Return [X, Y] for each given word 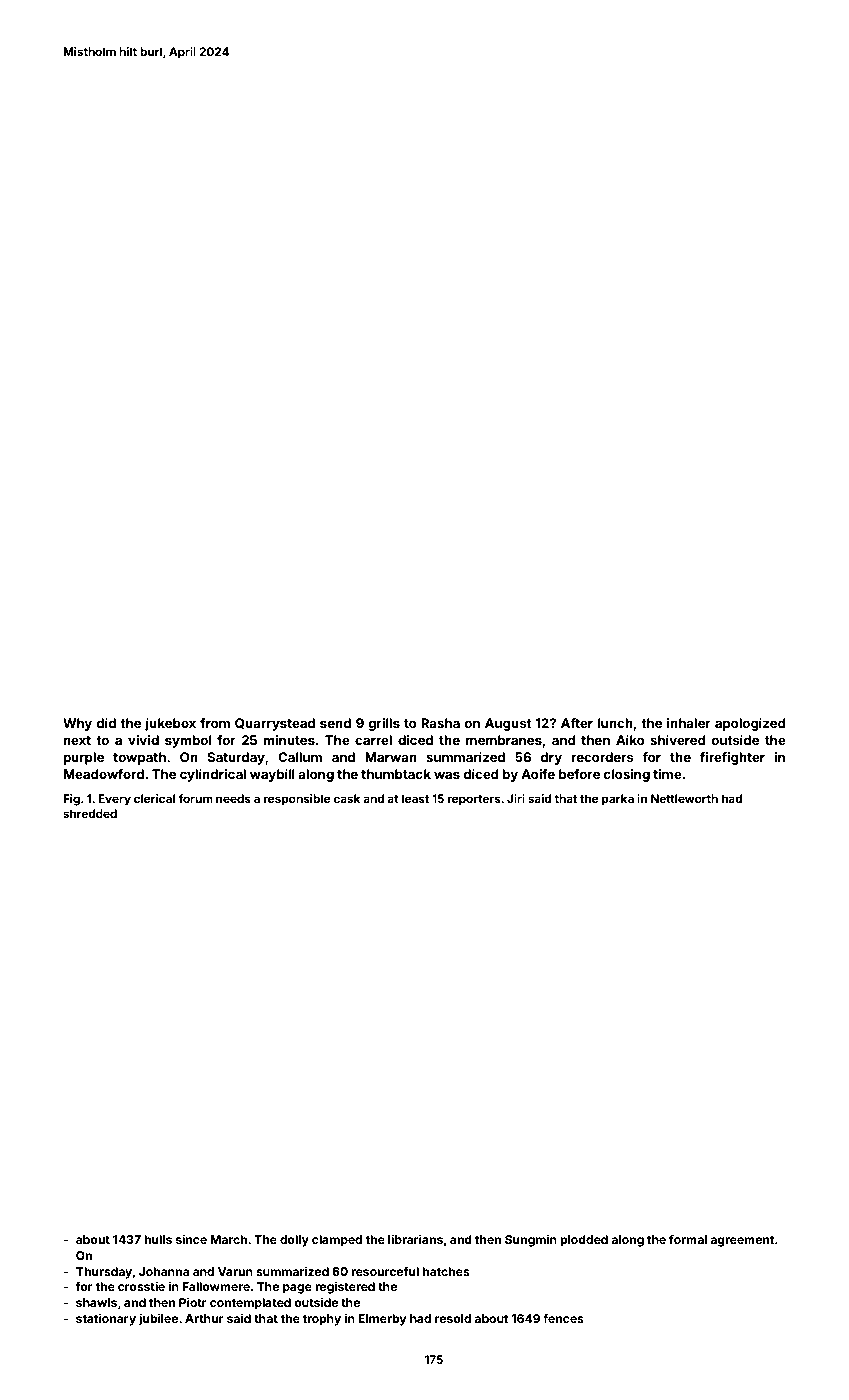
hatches [446, 1271]
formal [688, 1239]
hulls [158, 1239]
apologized [750, 724]
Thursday [104, 1273]
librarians [415, 1239]
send [335, 723]
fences [563, 1318]
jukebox [170, 724]
